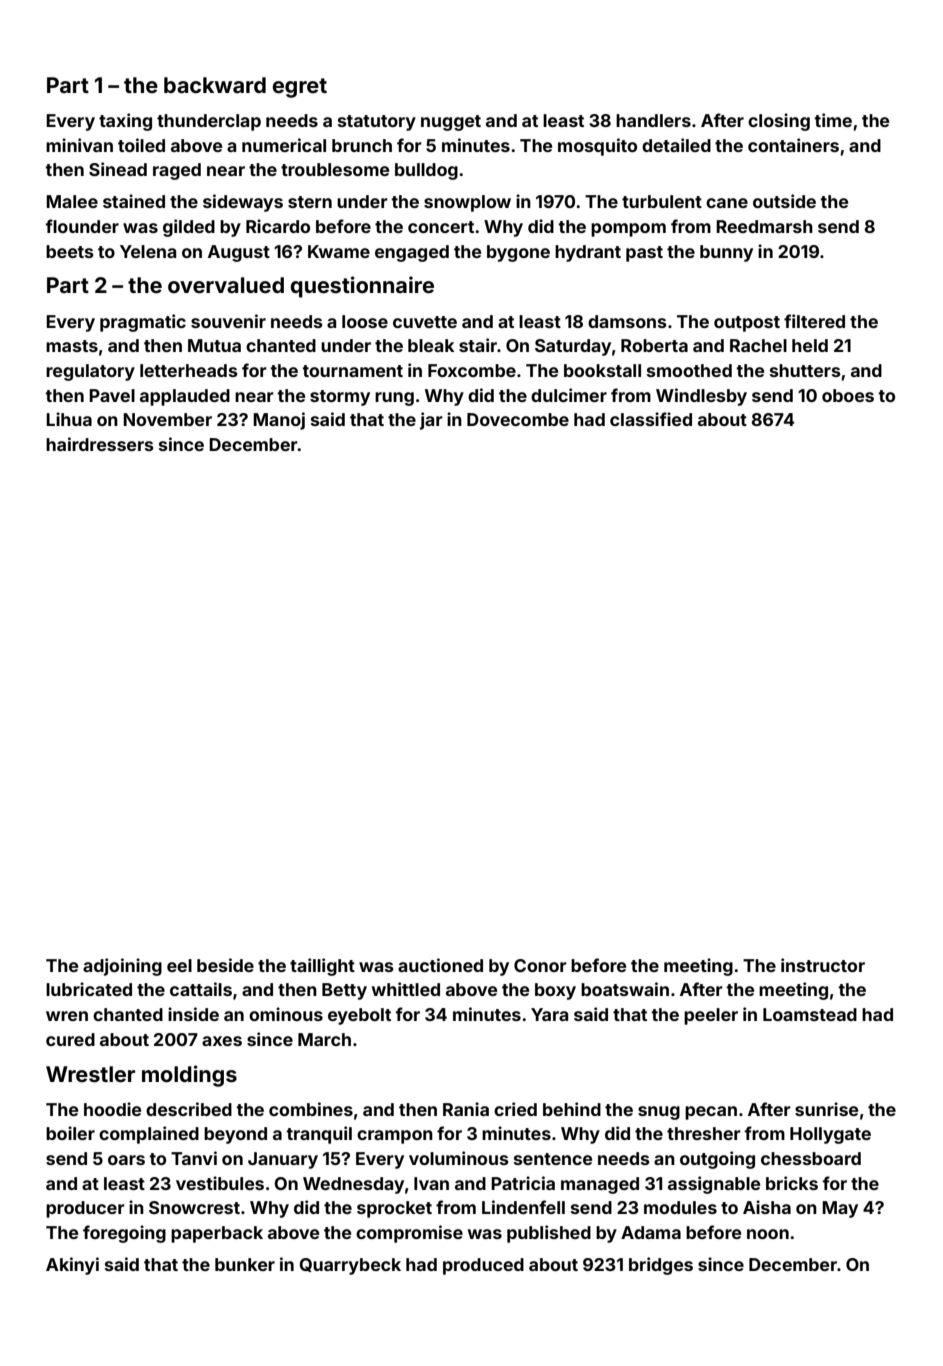  What do you see at coordinates (451, 123) in the image?
I see `nugget` at bounding box center [451, 123].
